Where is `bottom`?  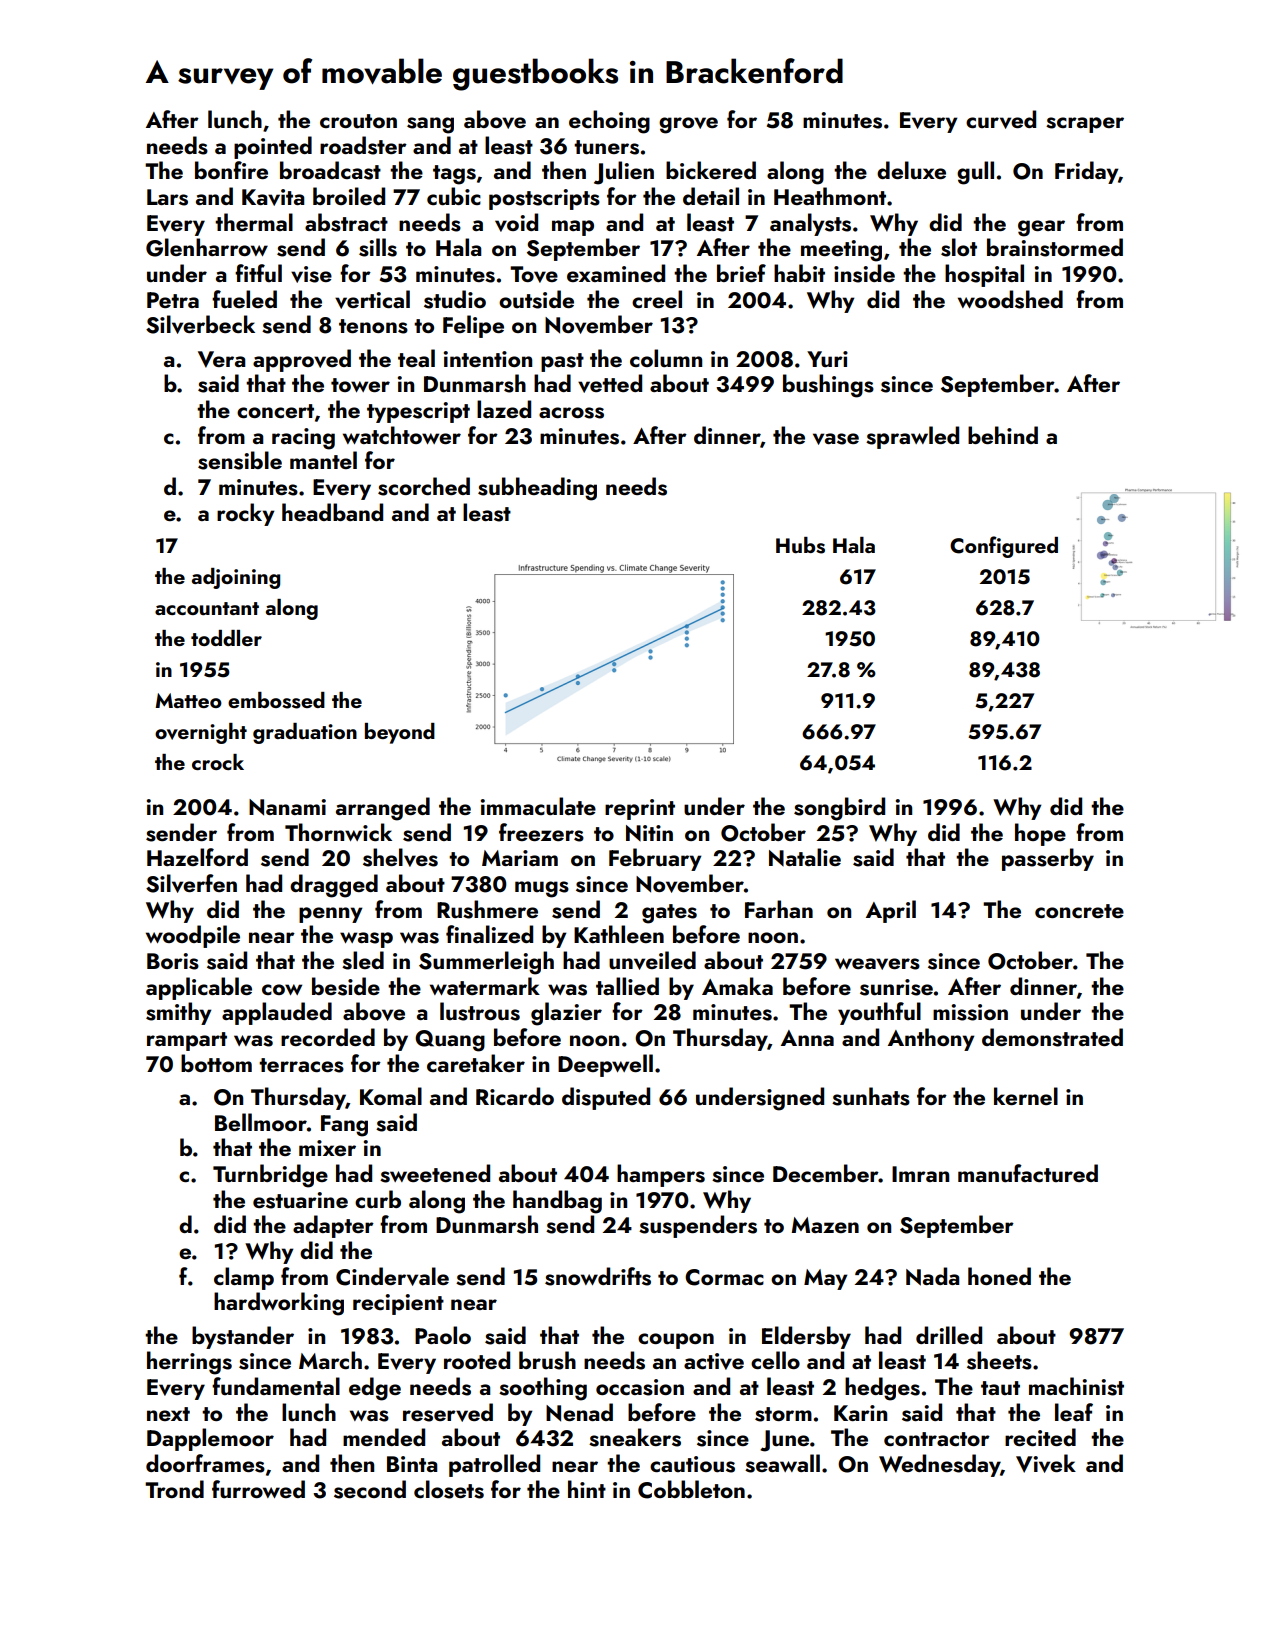 bottom is located at coordinates (216, 1063).
